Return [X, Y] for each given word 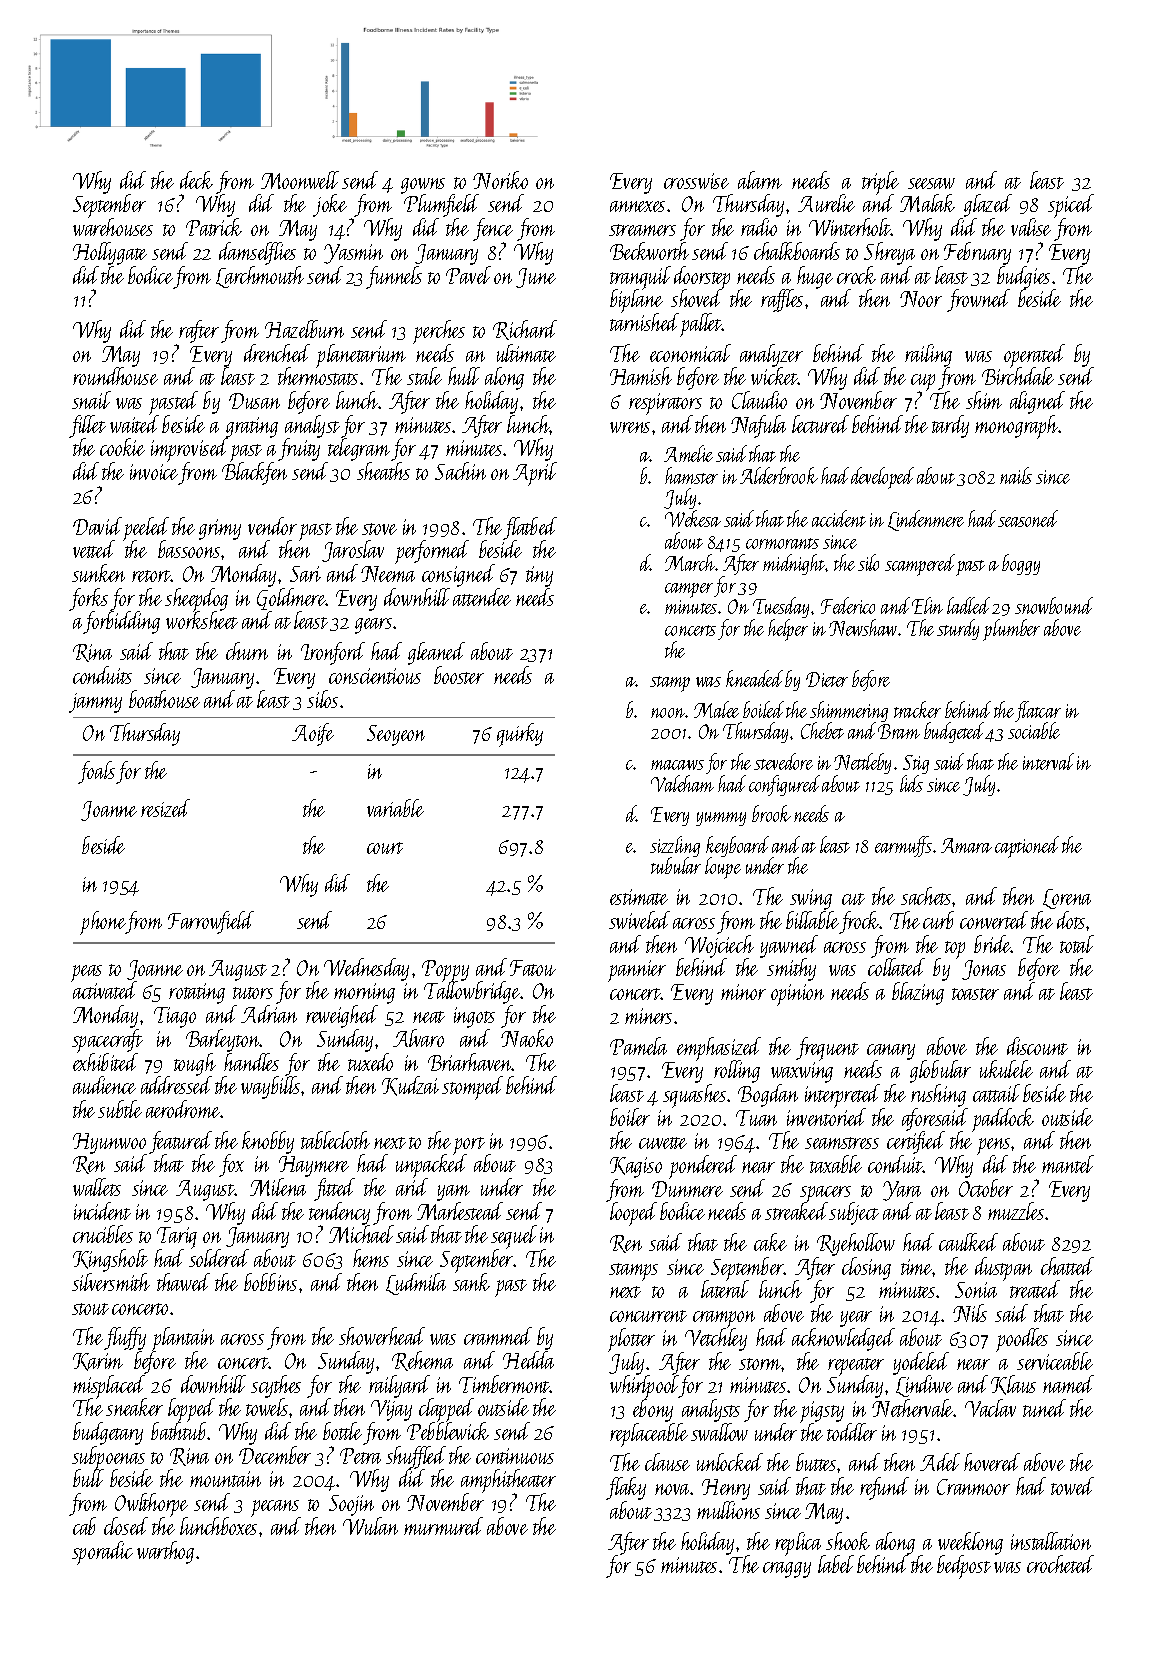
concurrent [648, 1316]
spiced [1071, 206]
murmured [443, 1526]
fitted [334, 1189]
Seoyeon [396, 735]
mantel [1068, 1164]
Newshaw [863, 627]
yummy [721, 819]
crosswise [696, 181]
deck [196, 180]
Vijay [391, 1410]
